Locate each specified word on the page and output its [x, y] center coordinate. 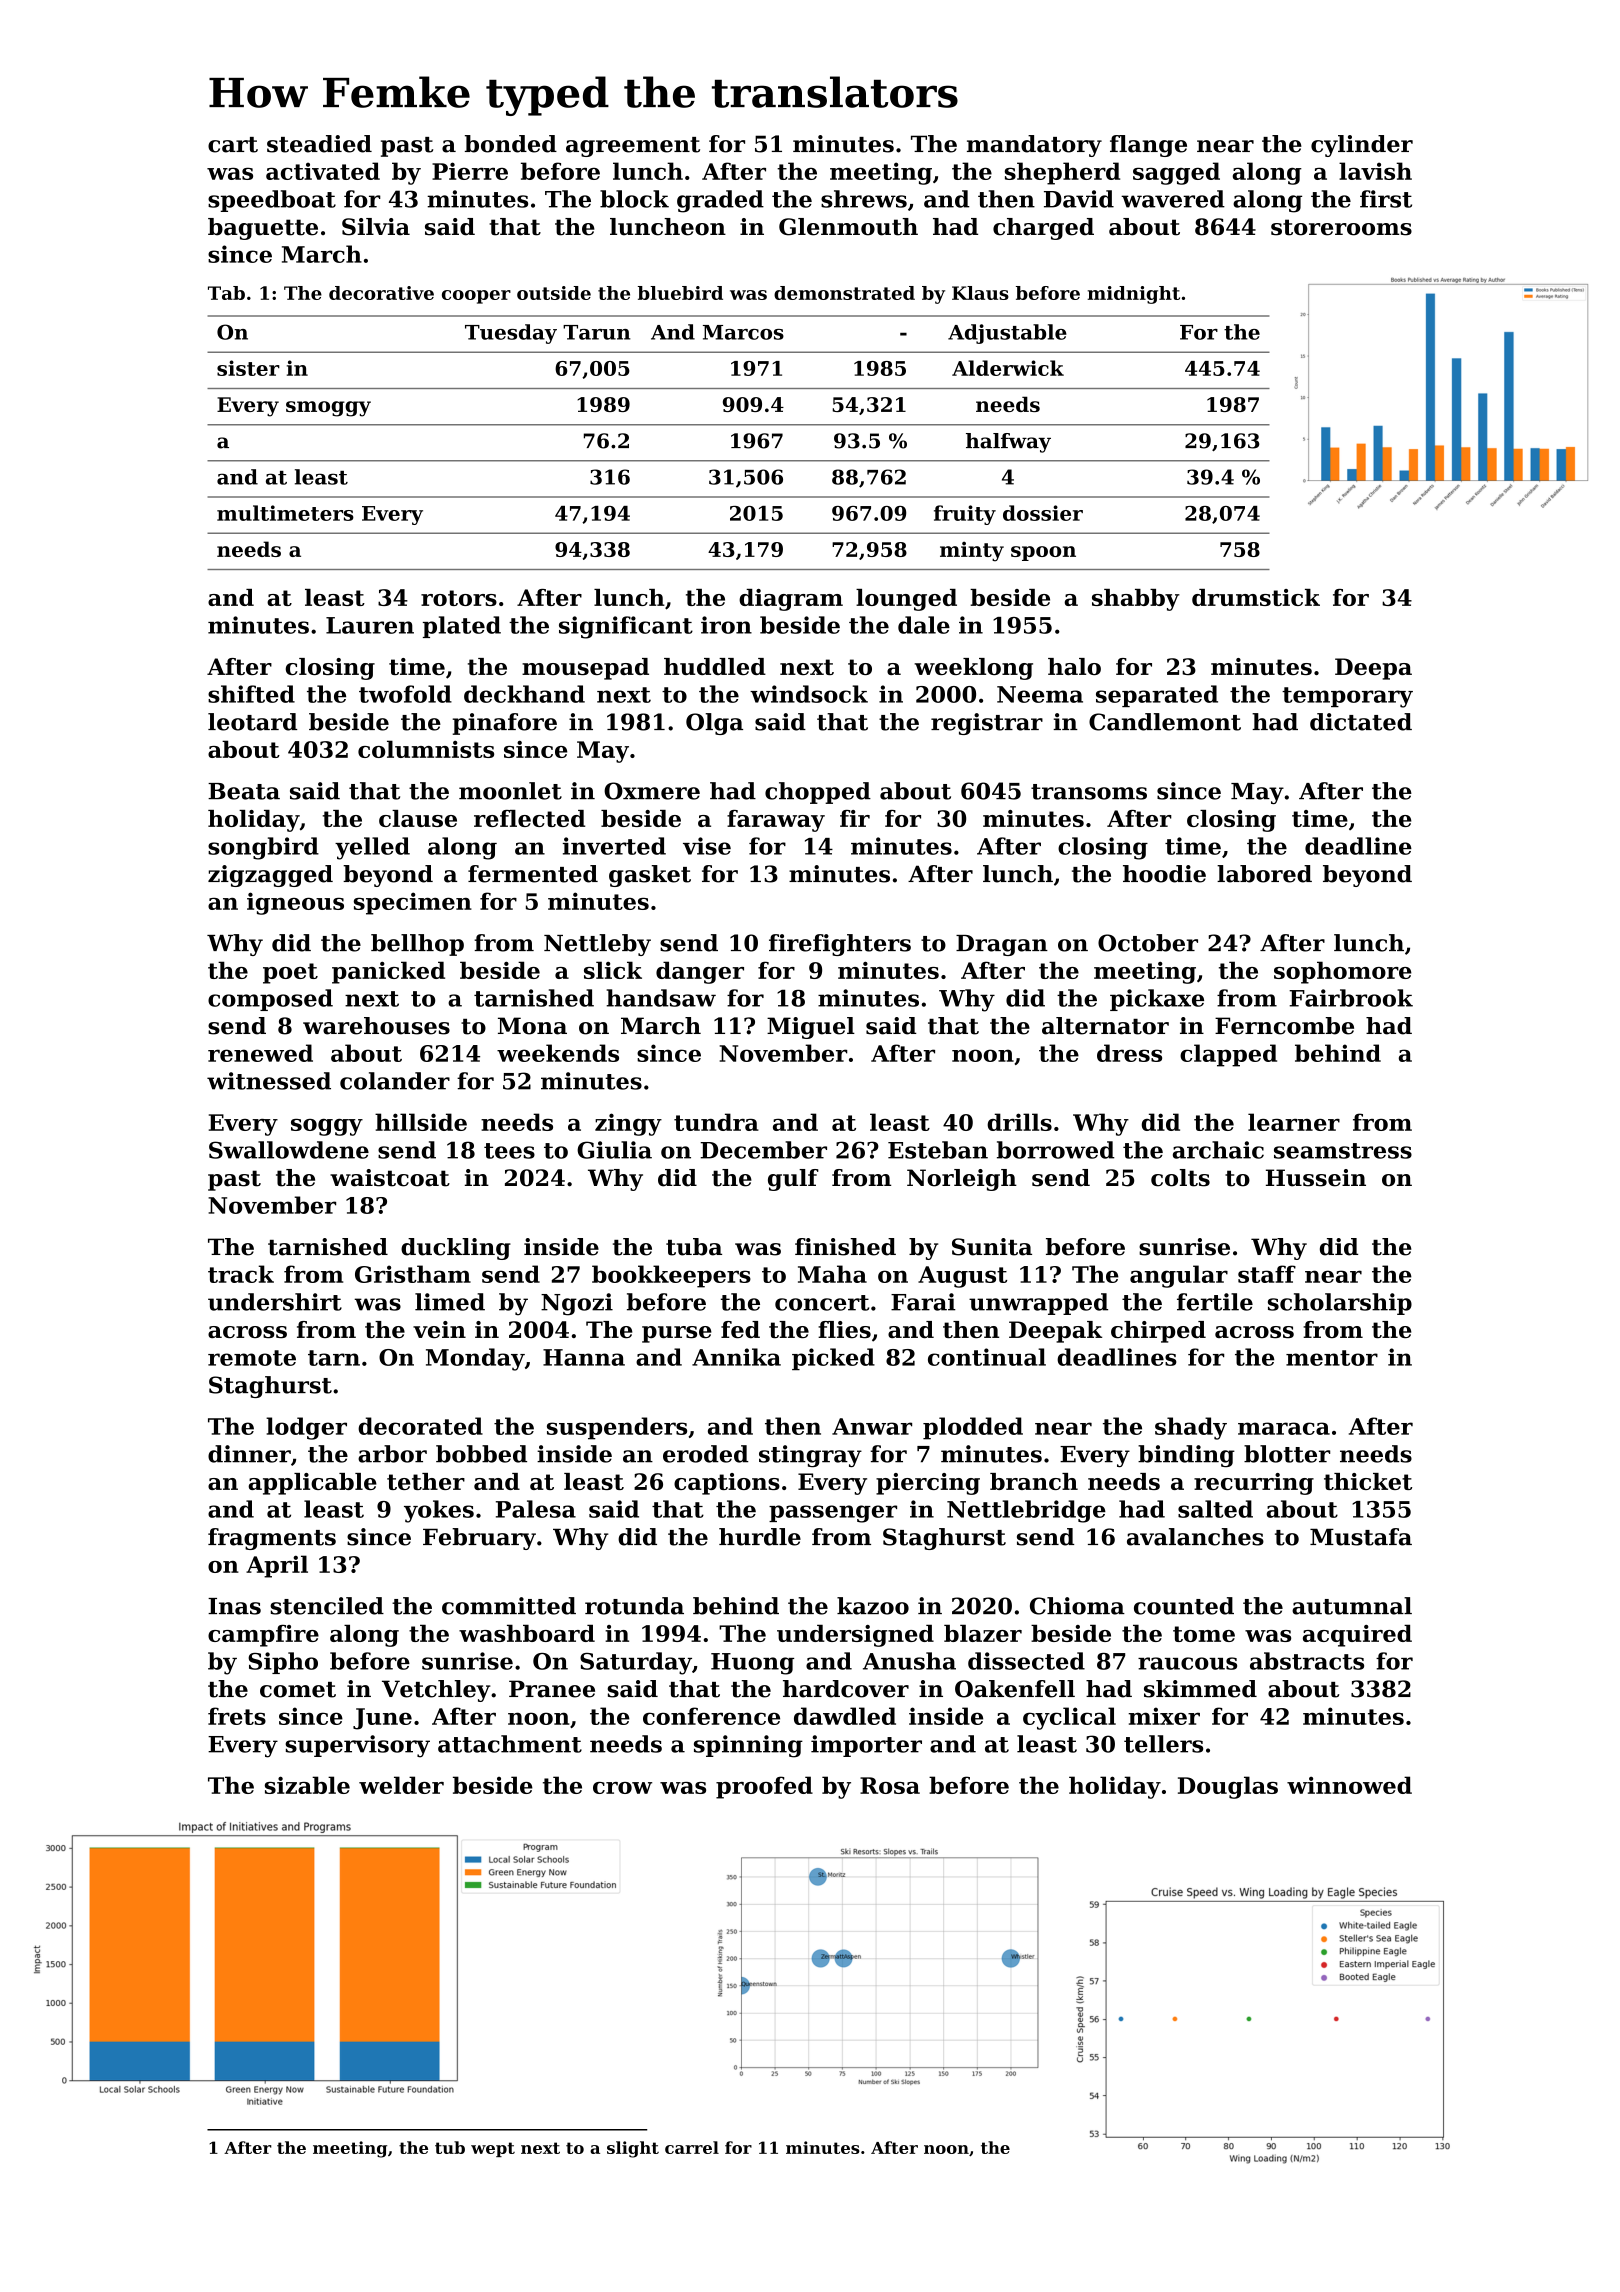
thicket [1368, 1481]
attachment [510, 1744]
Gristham [413, 1274]
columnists [426, 749]
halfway [1008, 443]
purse [677, 1334]
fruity [965, 515]
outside [554, 293]
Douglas [1228, 1787]
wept [493, 2149]
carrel [692, 2147]
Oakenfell [1015, 1689]
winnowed [1349, 1785]
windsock [809, 694]
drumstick [1256, 597]
